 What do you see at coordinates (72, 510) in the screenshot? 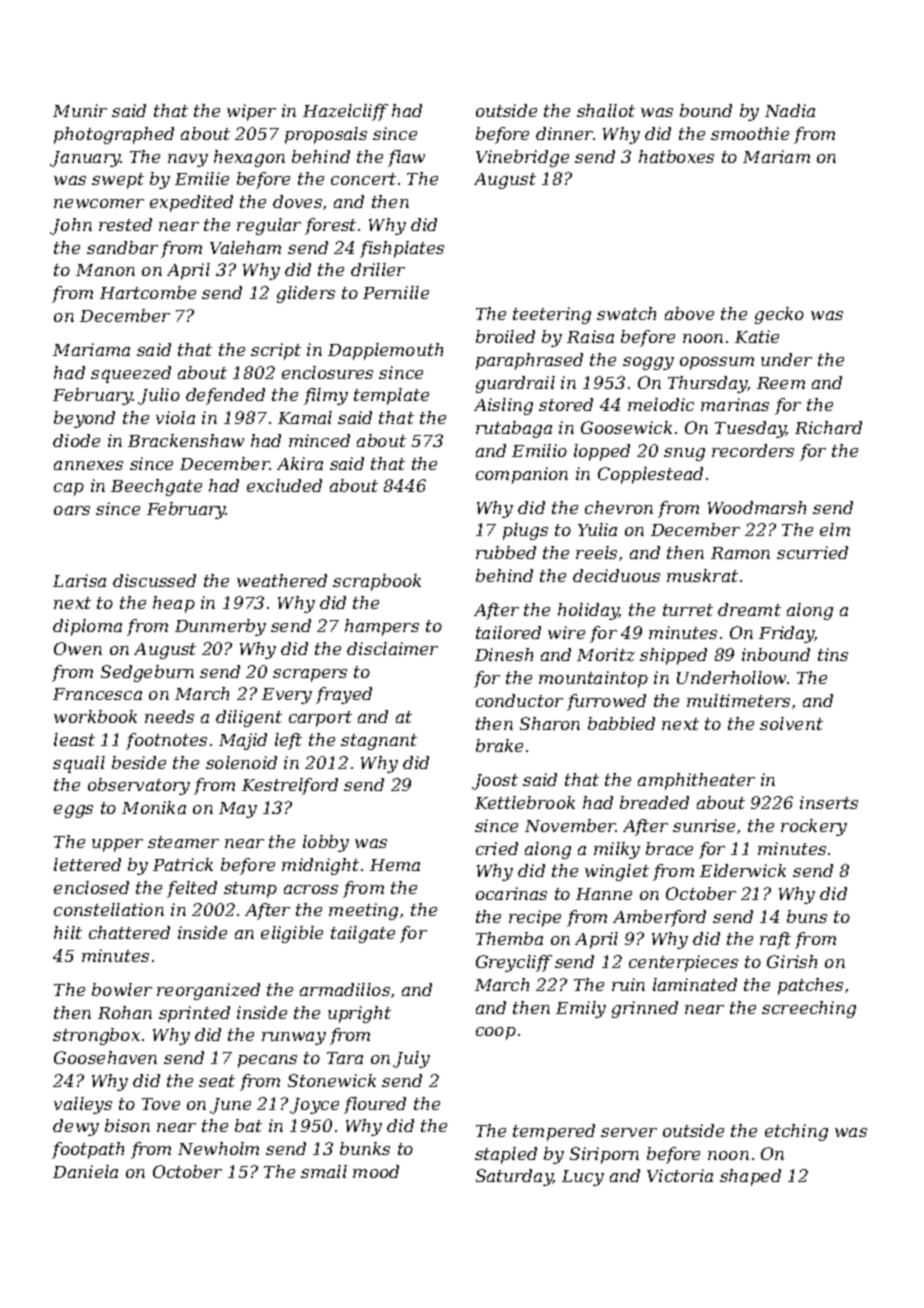
I see `oars` at bounding box center [72, 510].
